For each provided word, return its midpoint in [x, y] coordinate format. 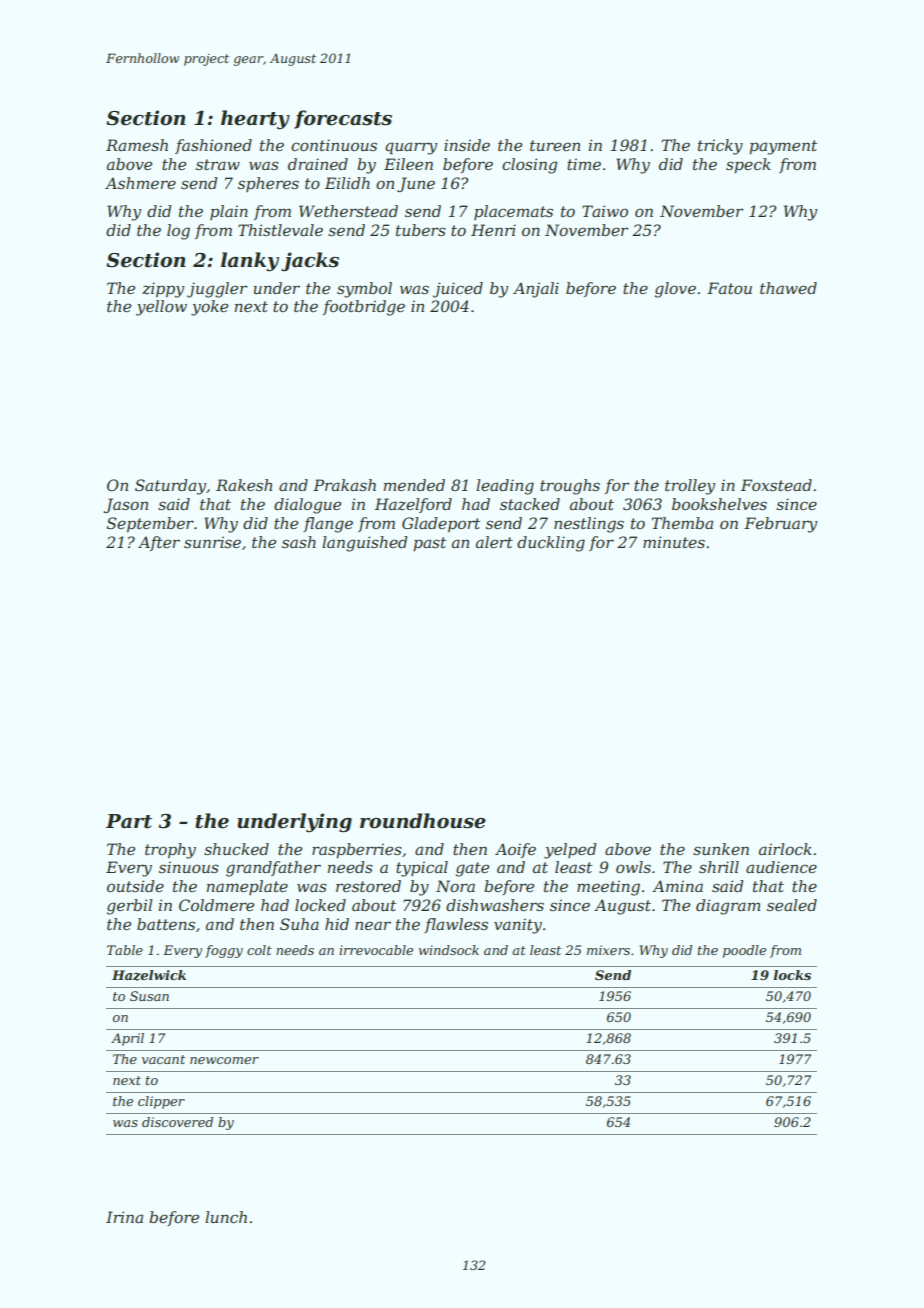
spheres [268, 184]
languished [364, 544]
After [159, 543]
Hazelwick [149, 975]
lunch [226, 1217]
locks [792, 975]
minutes [674, 542]
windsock [449, 950]
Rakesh [244, 485]
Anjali [536, 290]
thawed [788, 288]
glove [675, 290]
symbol [364, 290]
